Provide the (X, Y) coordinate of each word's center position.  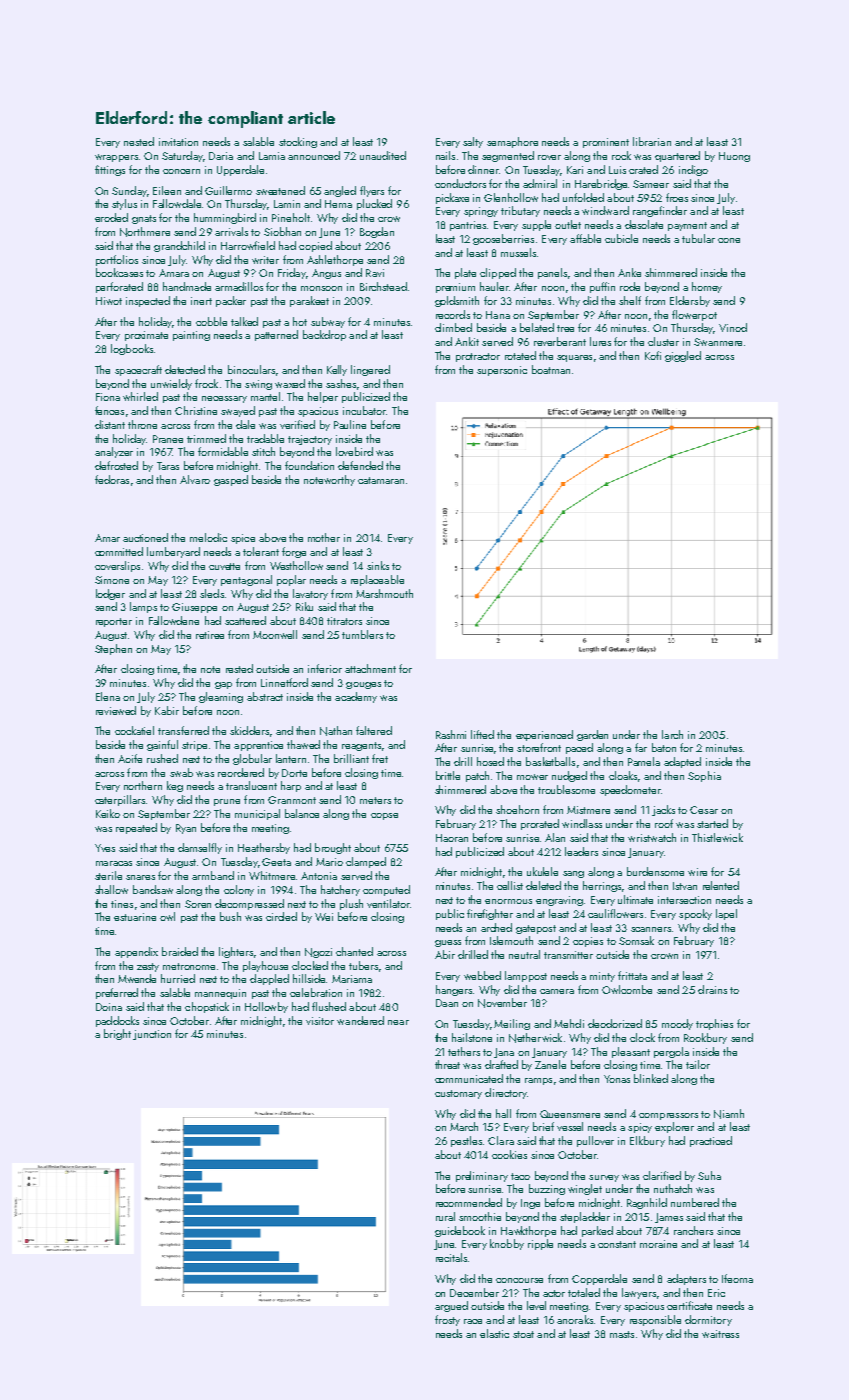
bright (117, 1034)
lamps (143, 607)
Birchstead (383, 286)
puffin (602, 287)
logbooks (132, 349)
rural (445, 1216)
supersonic (502, 371)
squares (574, 358)
